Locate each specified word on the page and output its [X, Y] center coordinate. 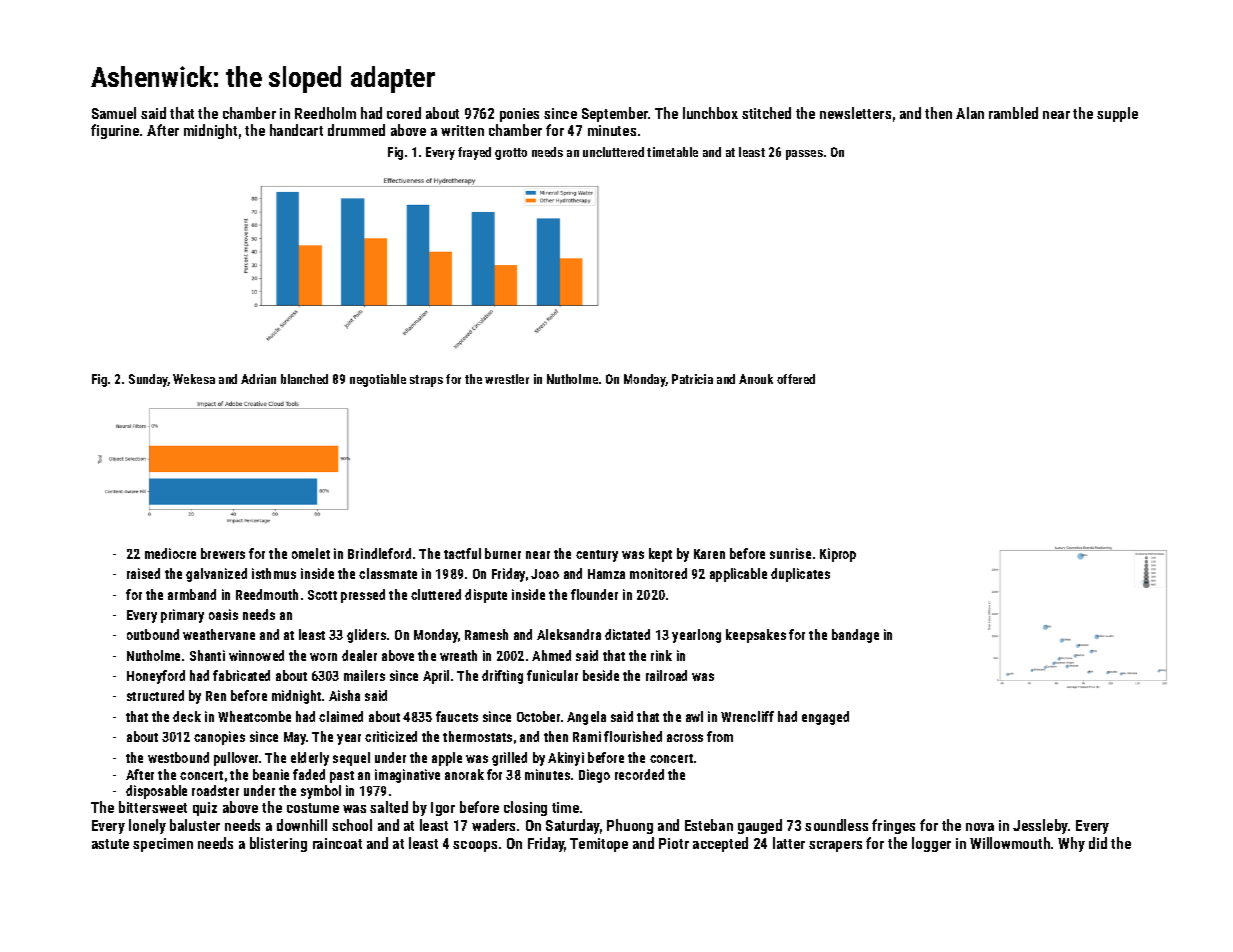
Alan [970, 113]
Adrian [258, 379]
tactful [462, 553]
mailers [364, 675]
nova [980, 827]
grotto [511, 154]
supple [1117, 114]
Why [1071, 844]
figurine [115, 131]
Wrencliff [747, 716]
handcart [296, 130]
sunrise [790, 553]
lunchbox [710, 113]
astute [110, 844]
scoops [475, 846]
